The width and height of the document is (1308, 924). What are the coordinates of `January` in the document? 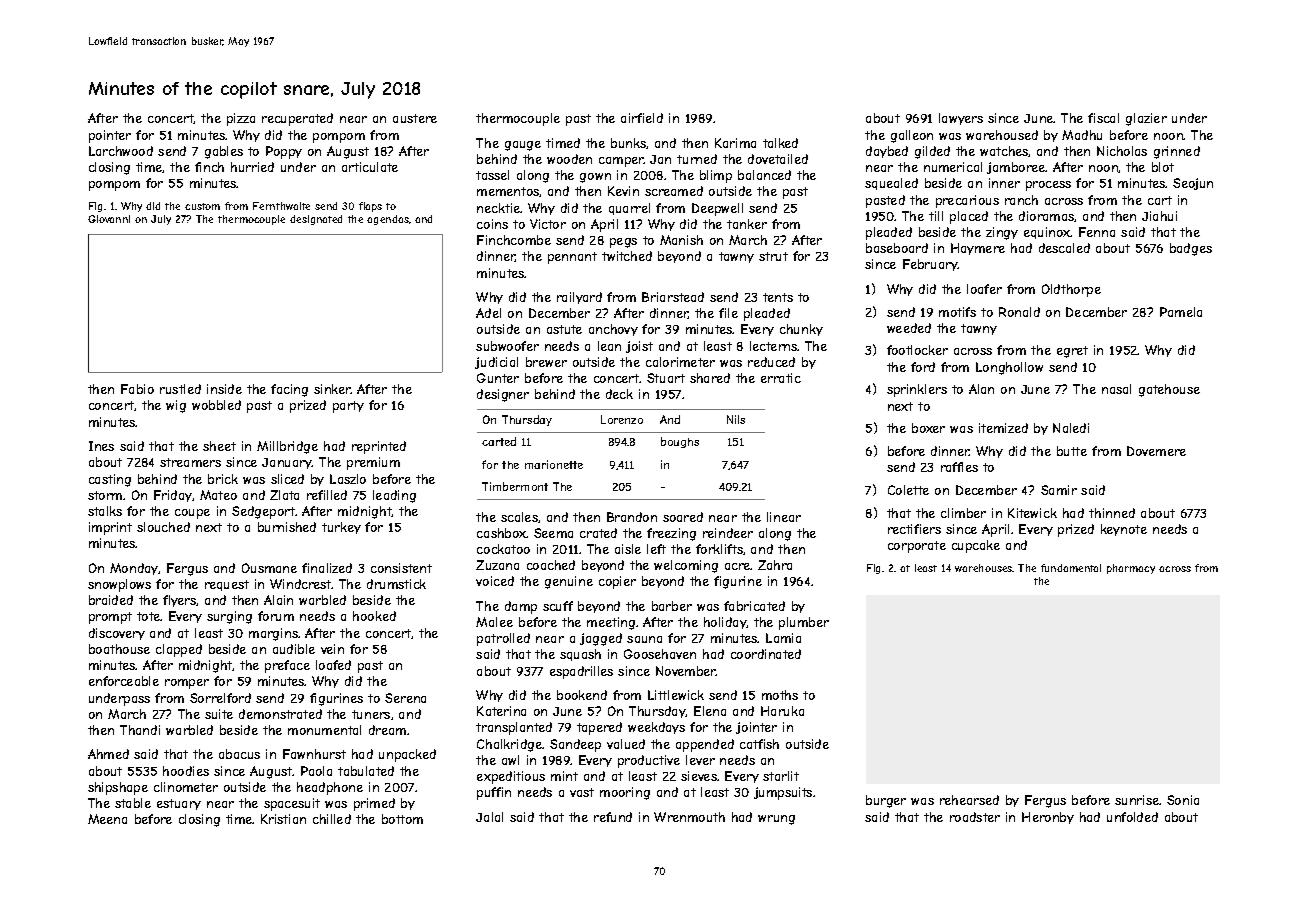 It's located at (287, 463).
